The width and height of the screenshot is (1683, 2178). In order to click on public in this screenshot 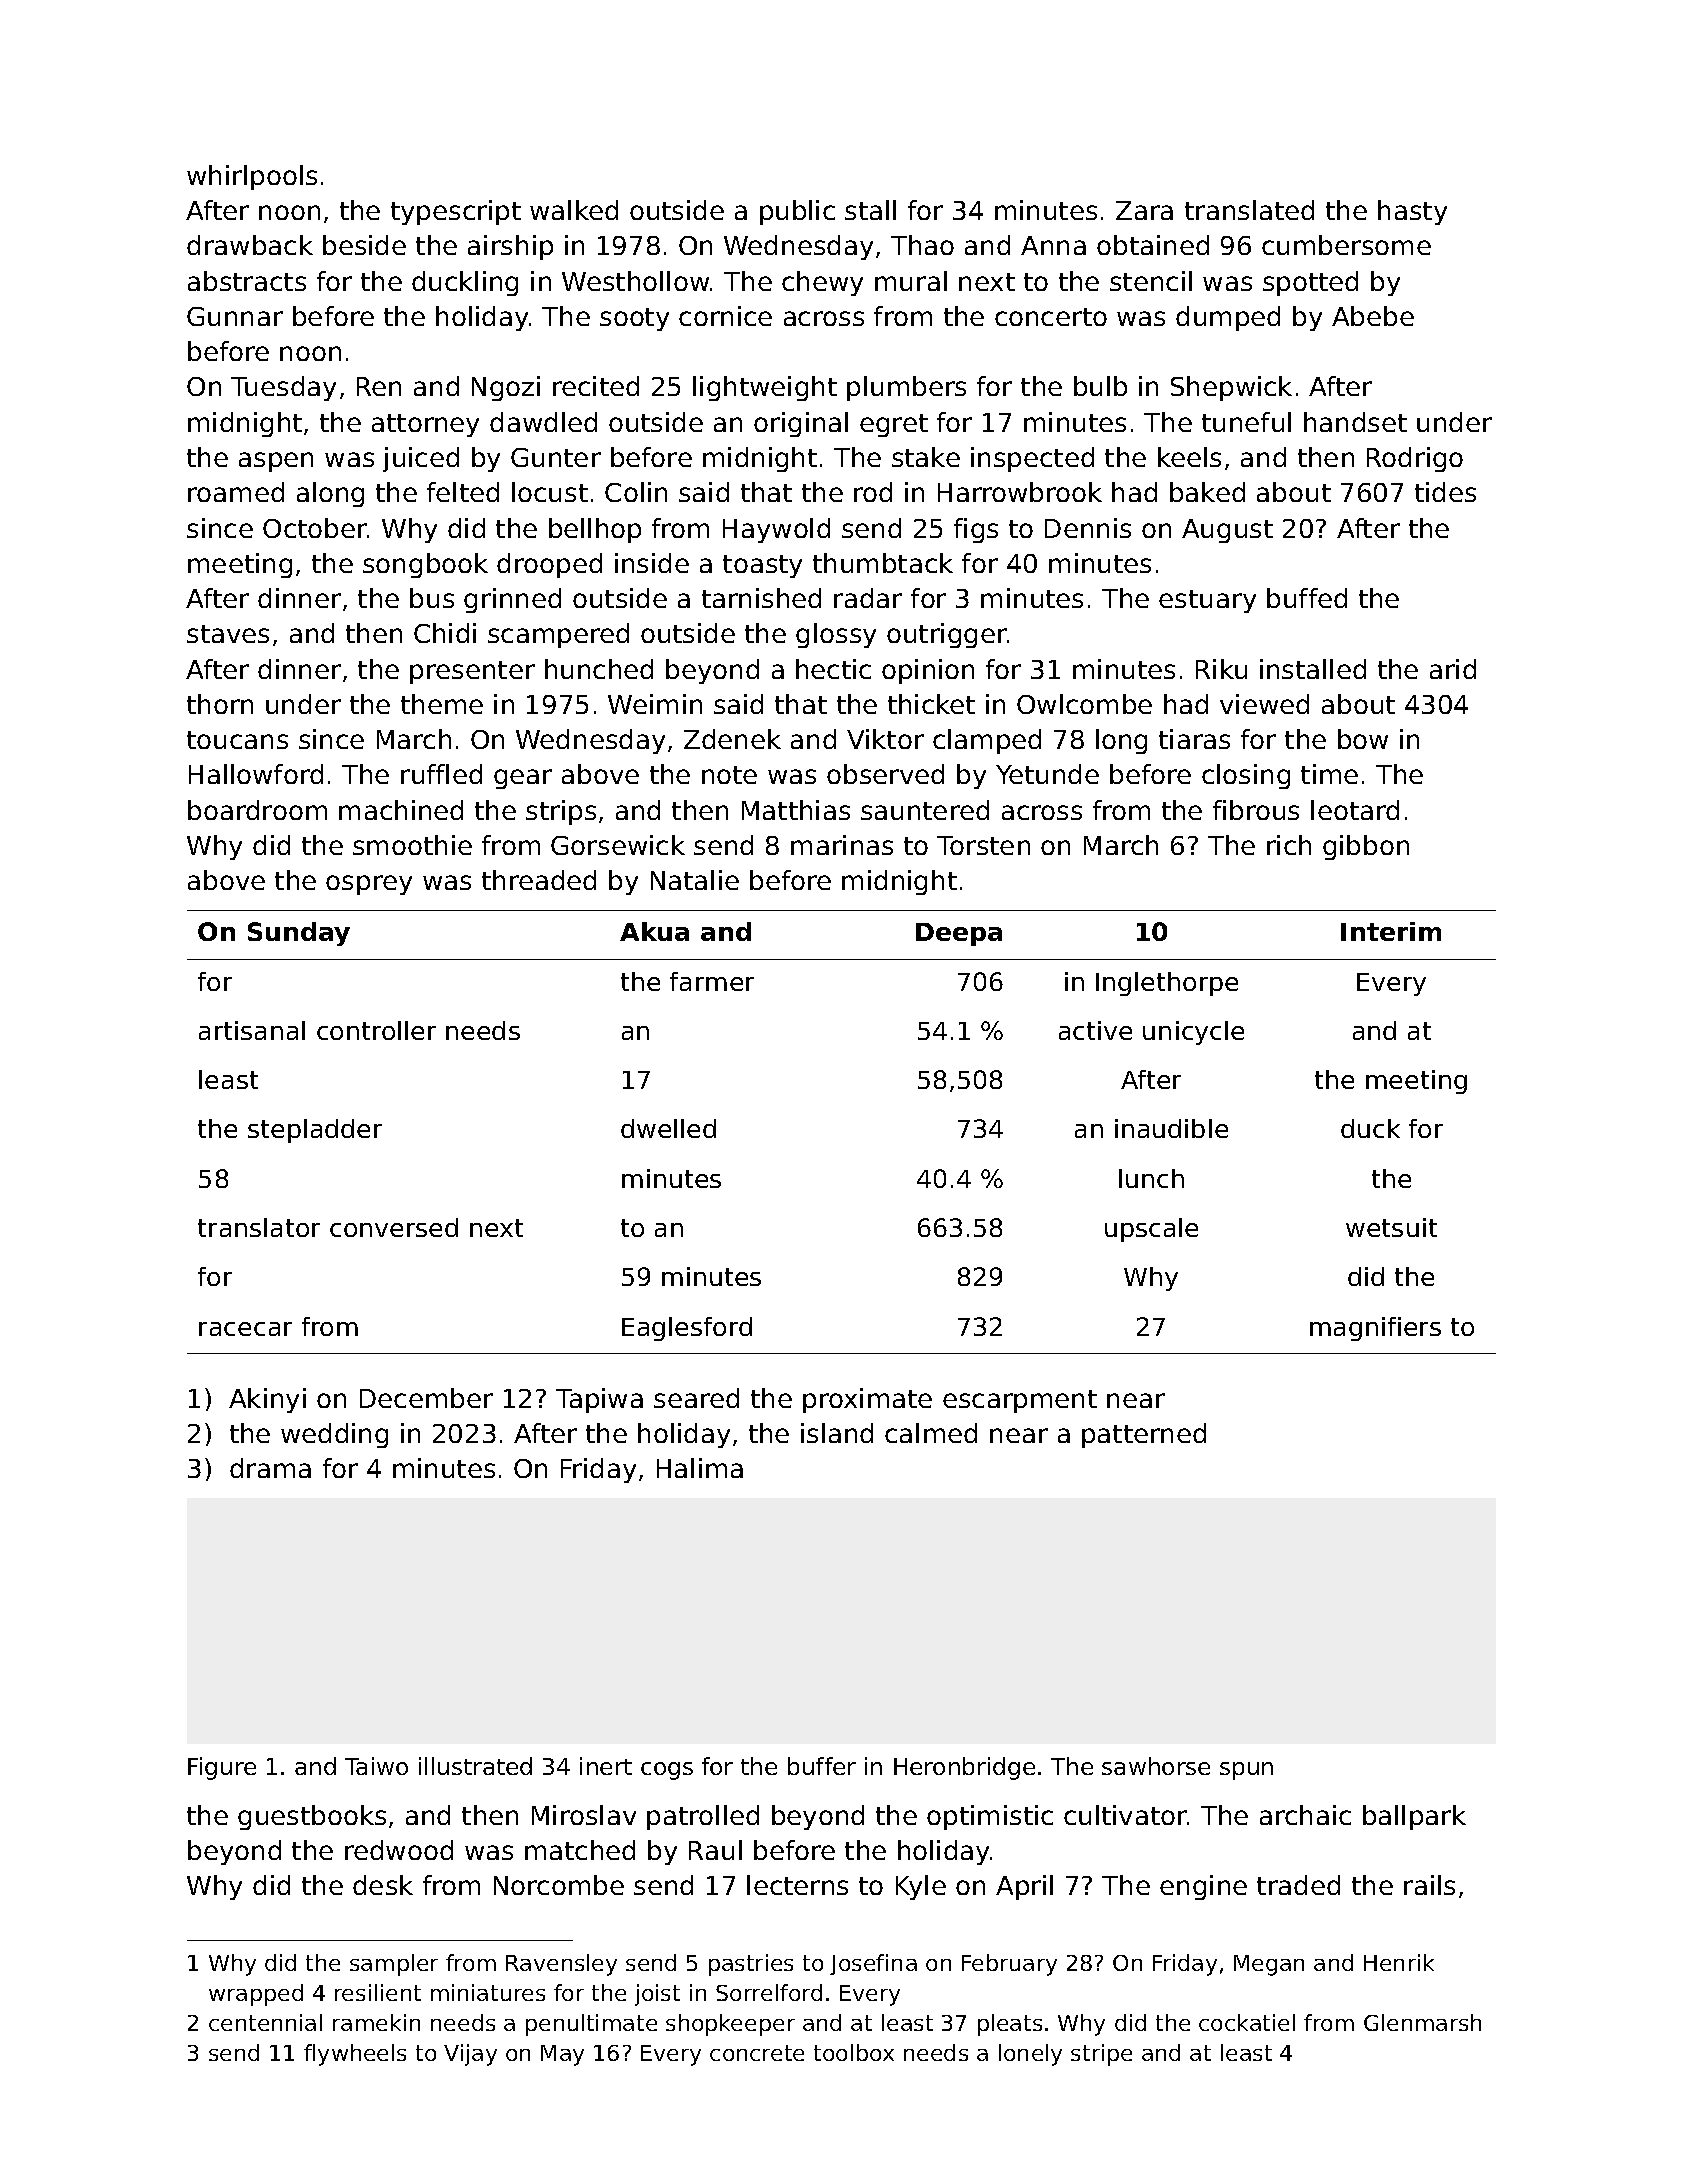, I will do `click(797, 212)`.
